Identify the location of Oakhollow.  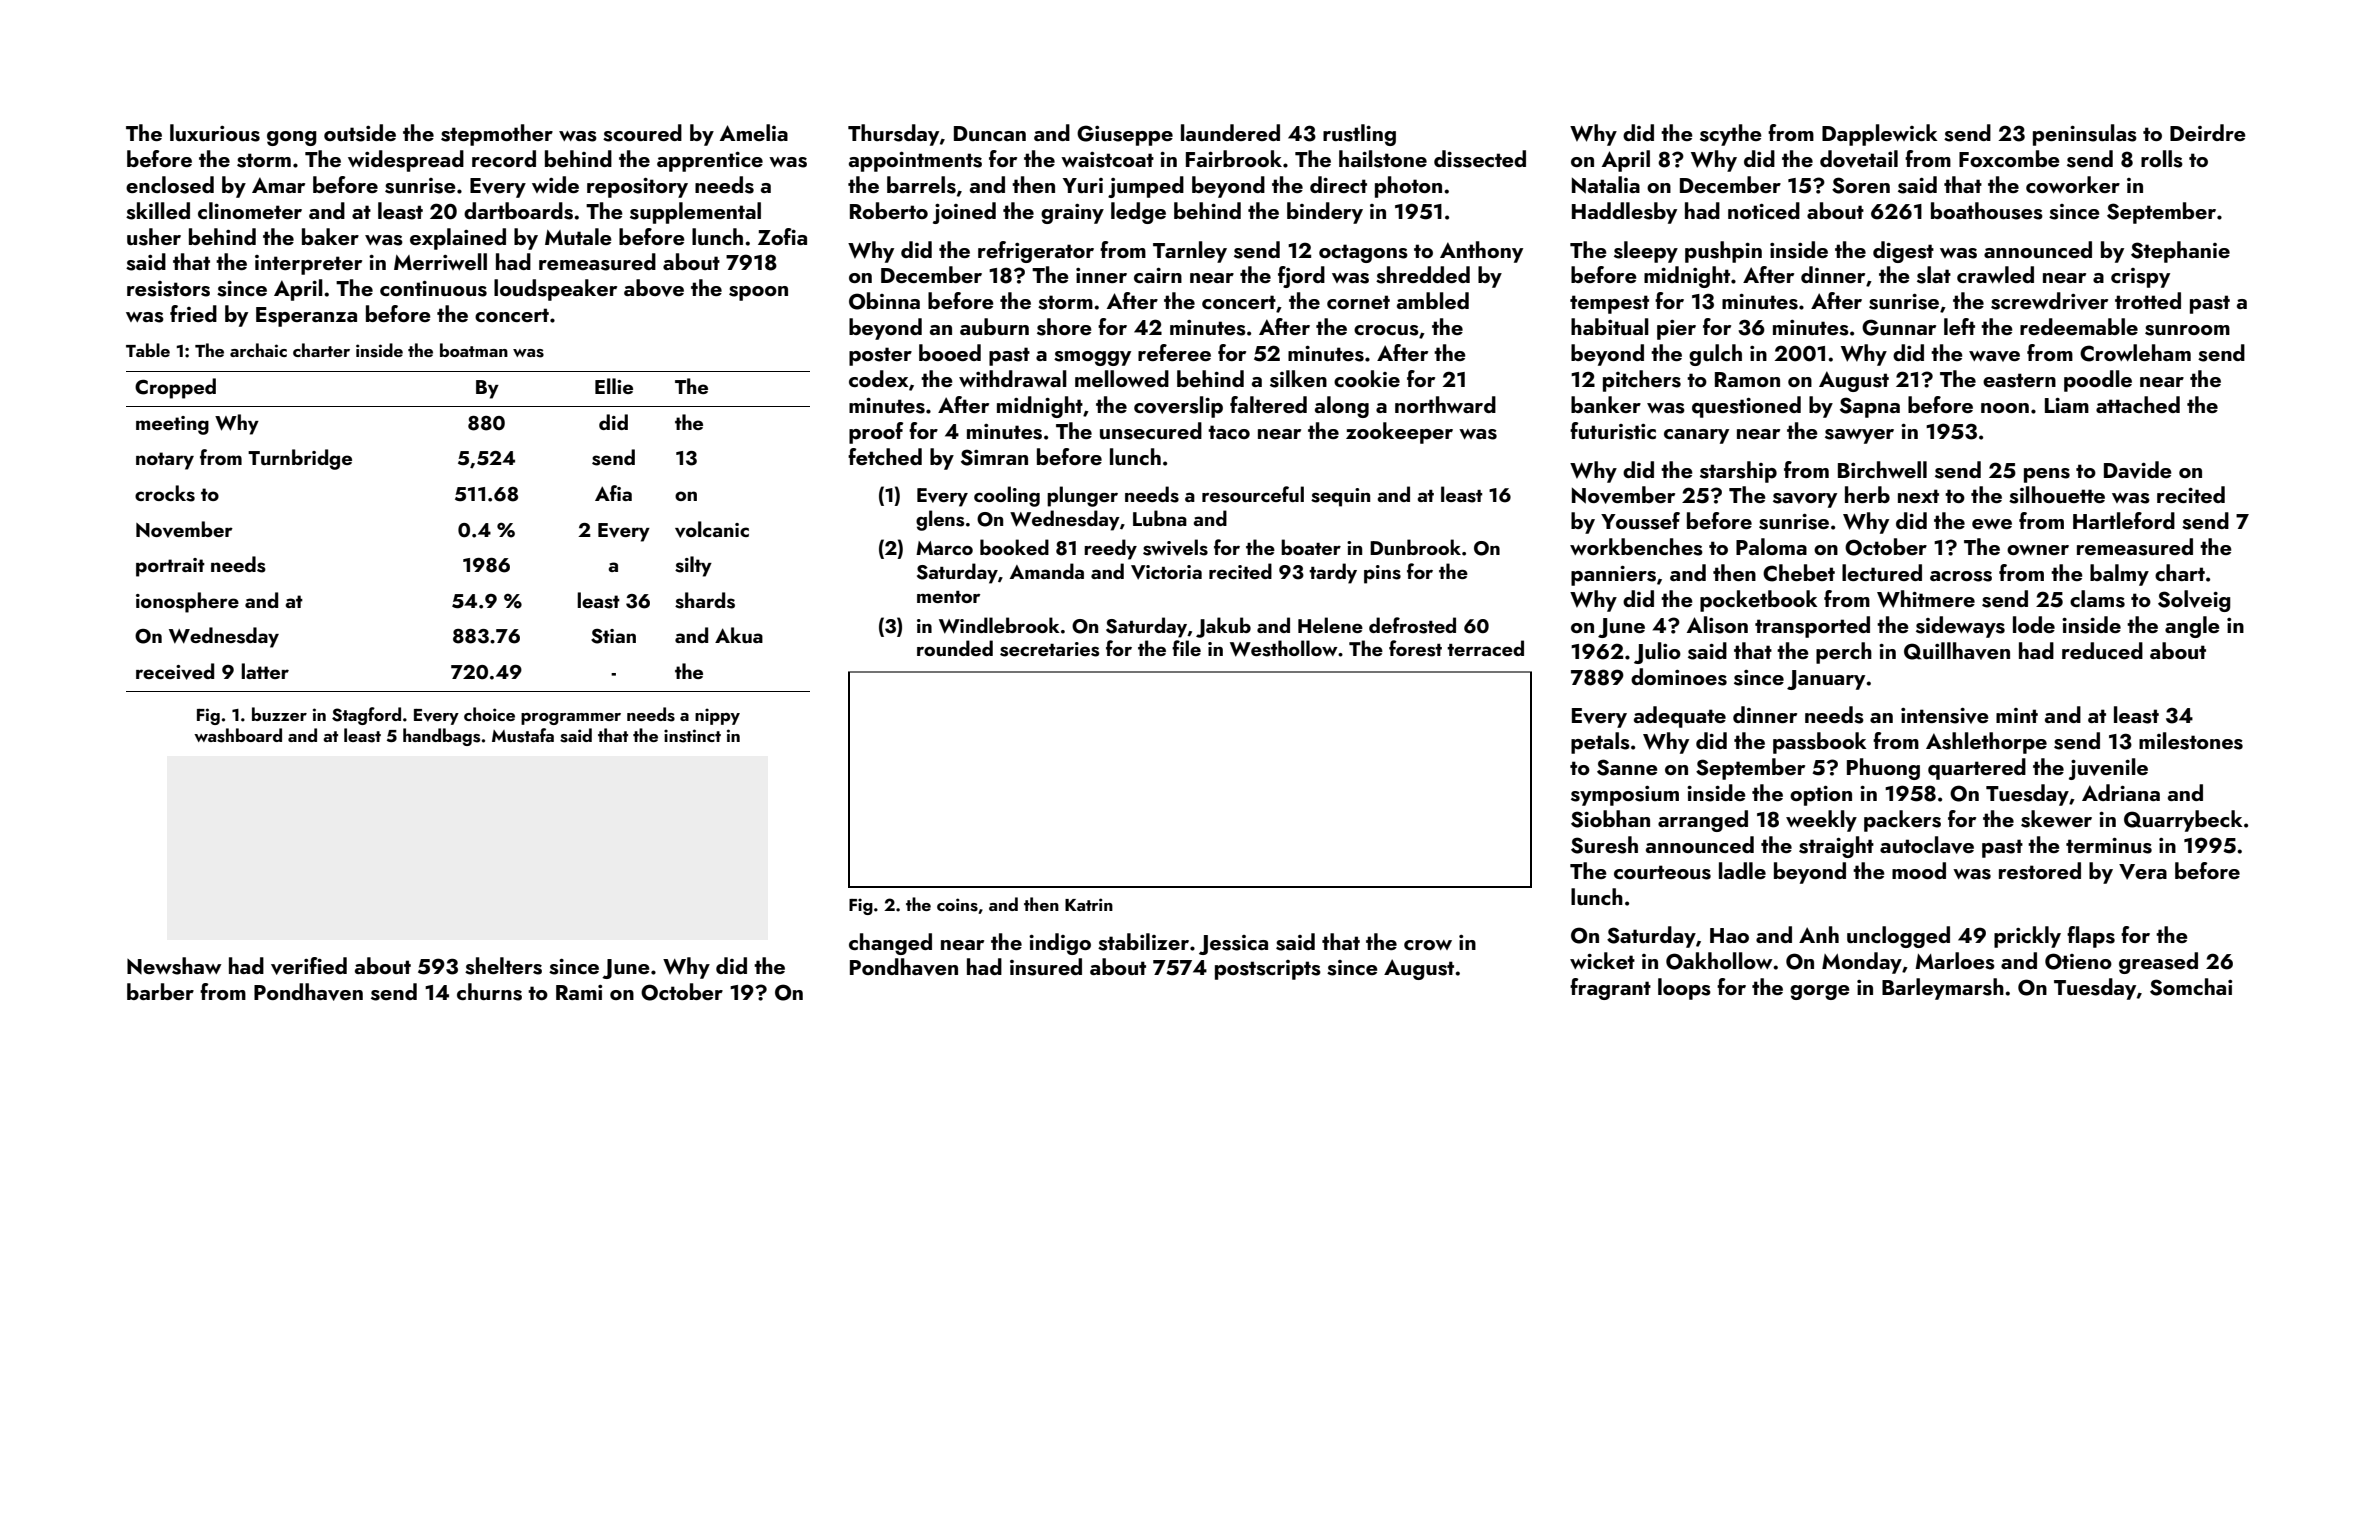
(1719, 961).
